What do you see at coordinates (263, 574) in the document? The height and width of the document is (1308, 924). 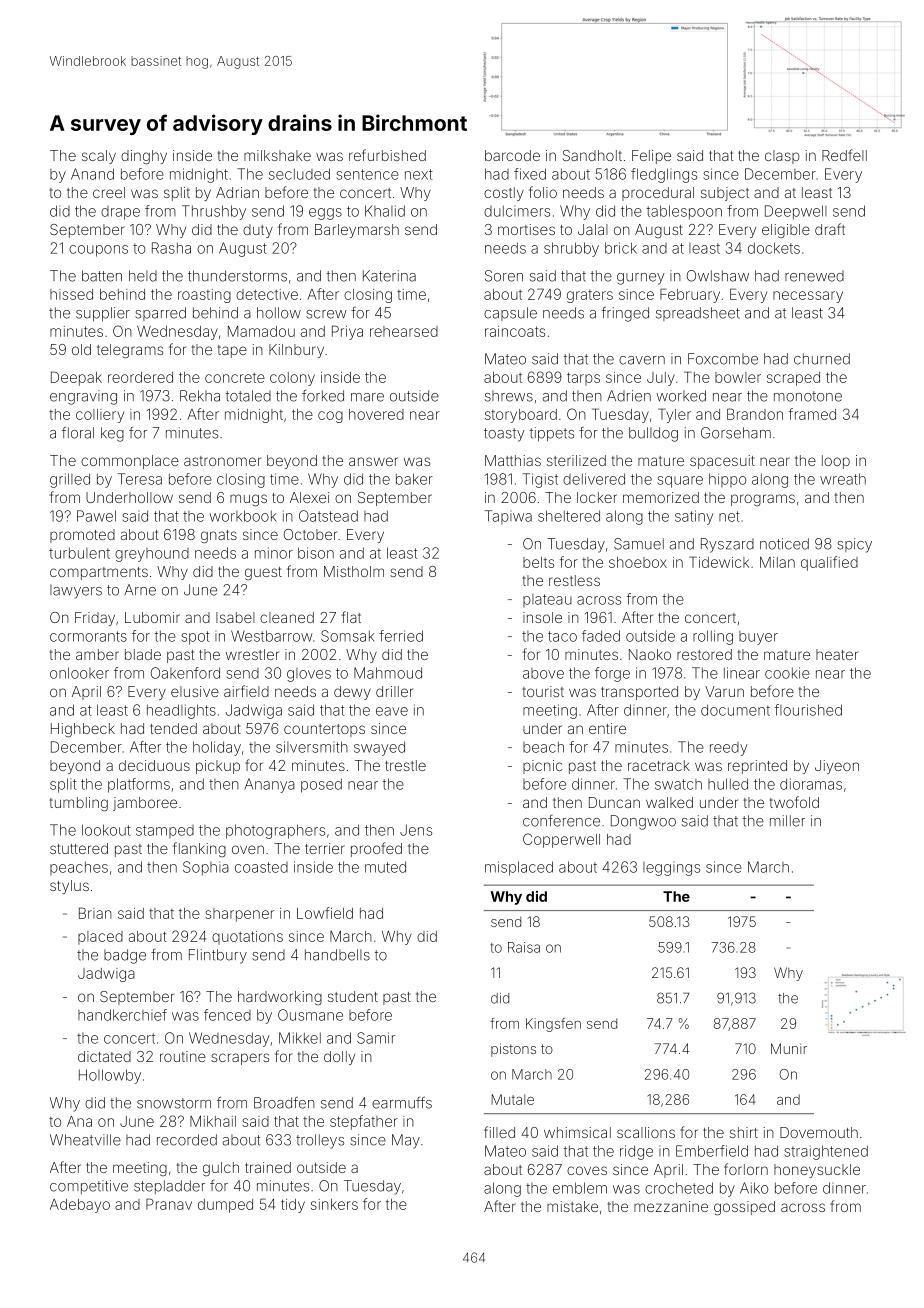 I see `guest` at bounding box center [263, 574].
